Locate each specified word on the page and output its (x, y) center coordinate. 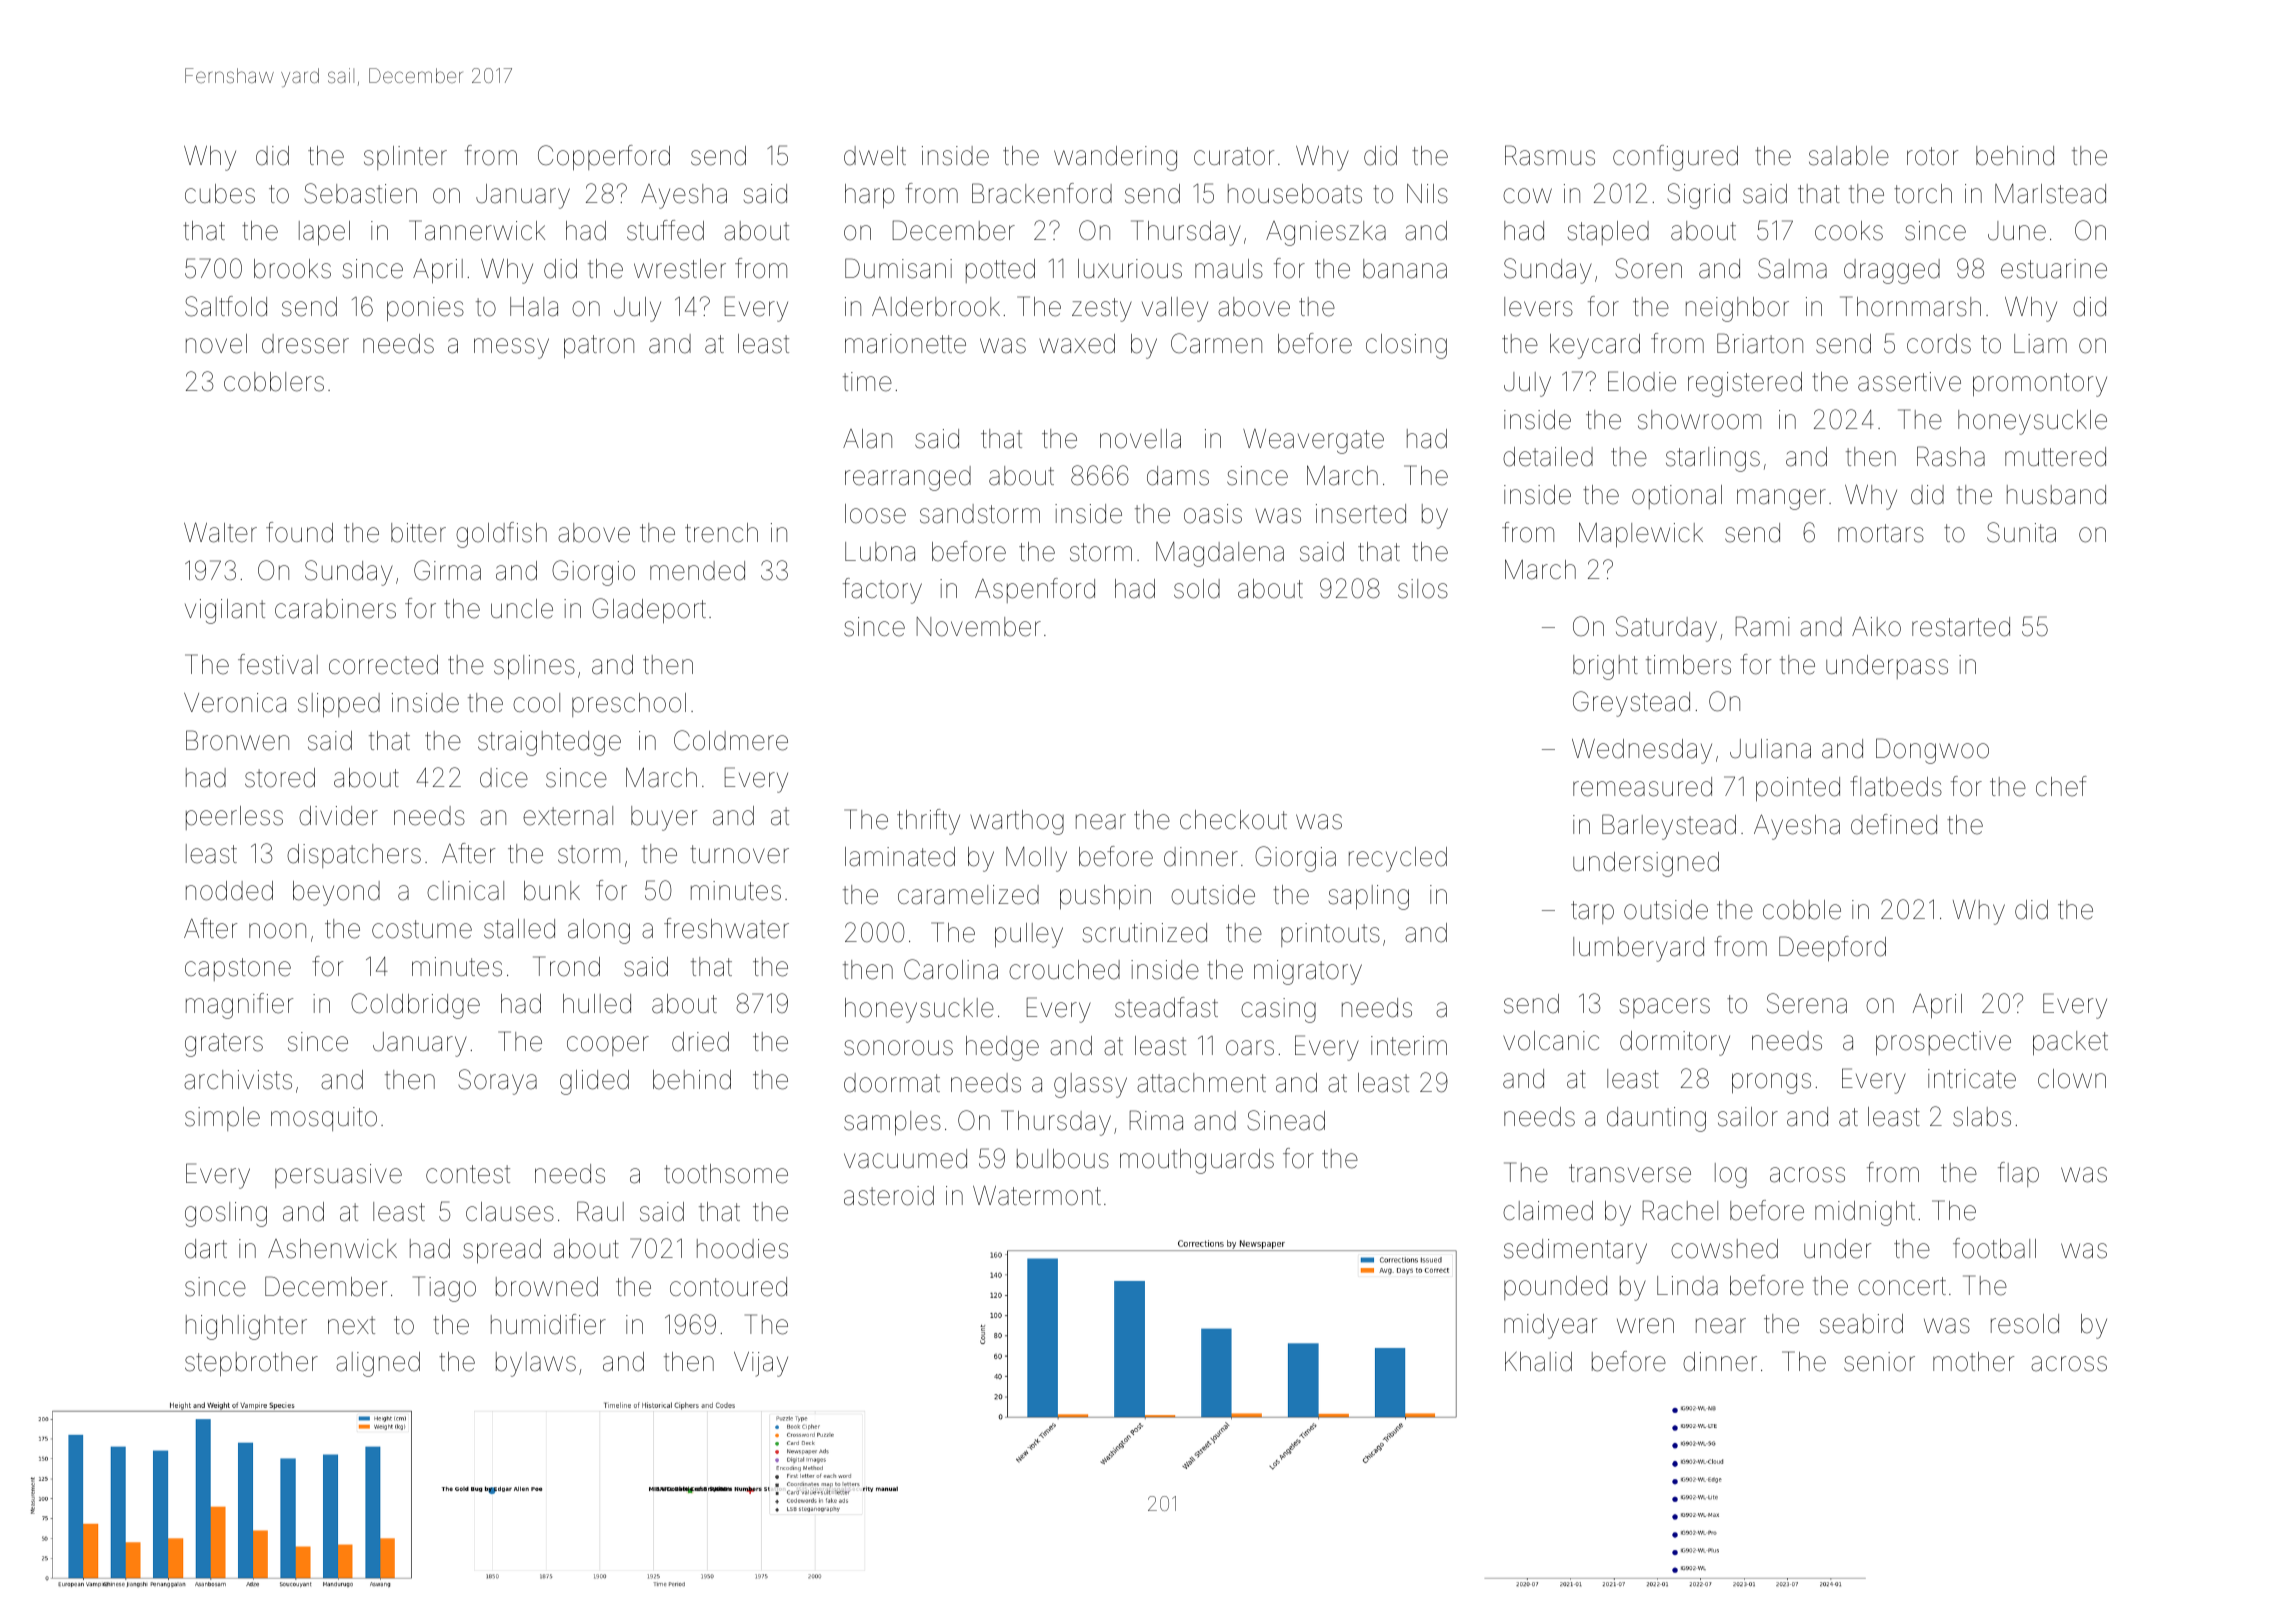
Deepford (1832, 949)
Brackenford (1042, 193)
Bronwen (237, 740)
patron (599, 347)
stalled (519, 929)
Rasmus (1550, 155)
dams (1178, 476)
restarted (1961, 627)
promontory (2040, 385)
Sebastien (360, 193)
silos (1423, 589)
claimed (1548, 1211)
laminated (900, 857)
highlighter (246, 1327)
